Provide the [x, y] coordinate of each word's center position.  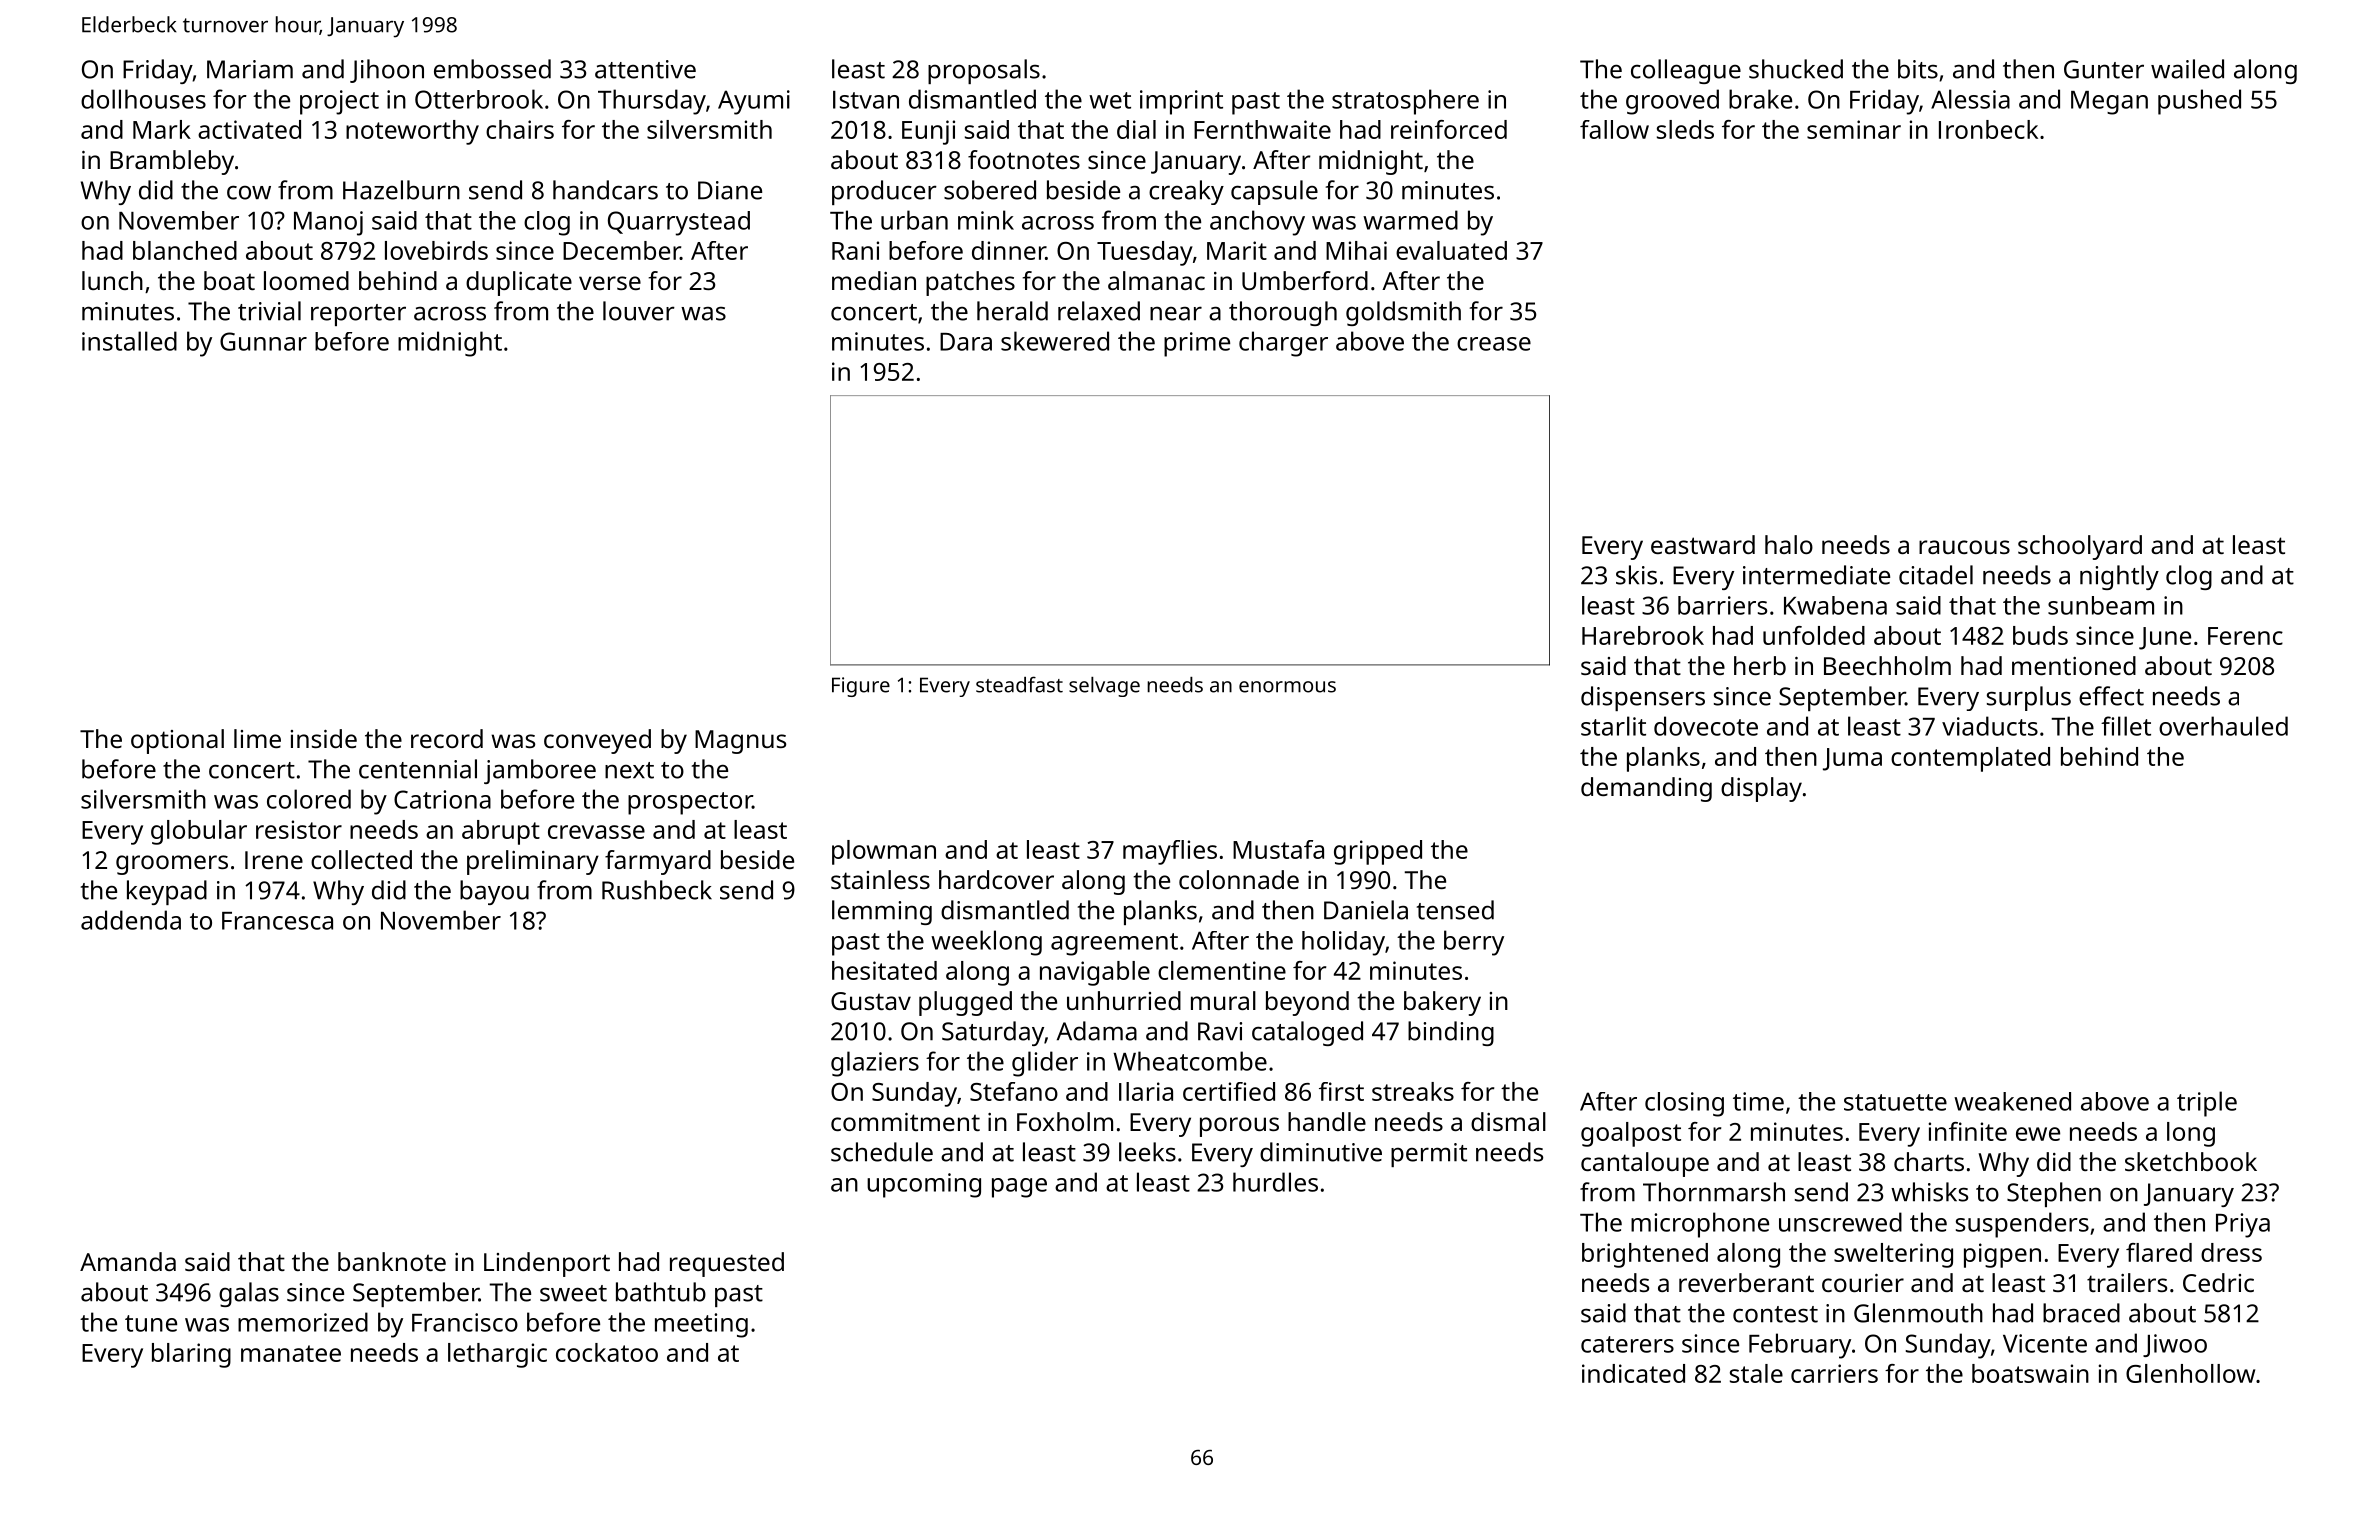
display [1761, 789]
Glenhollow [2190, 1373]
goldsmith [1403, 313]
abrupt [501, 832]
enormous [1287, 687]
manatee [291, 1353]
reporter [358, 315]
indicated [1633, 1373]
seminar [1854, 129]
